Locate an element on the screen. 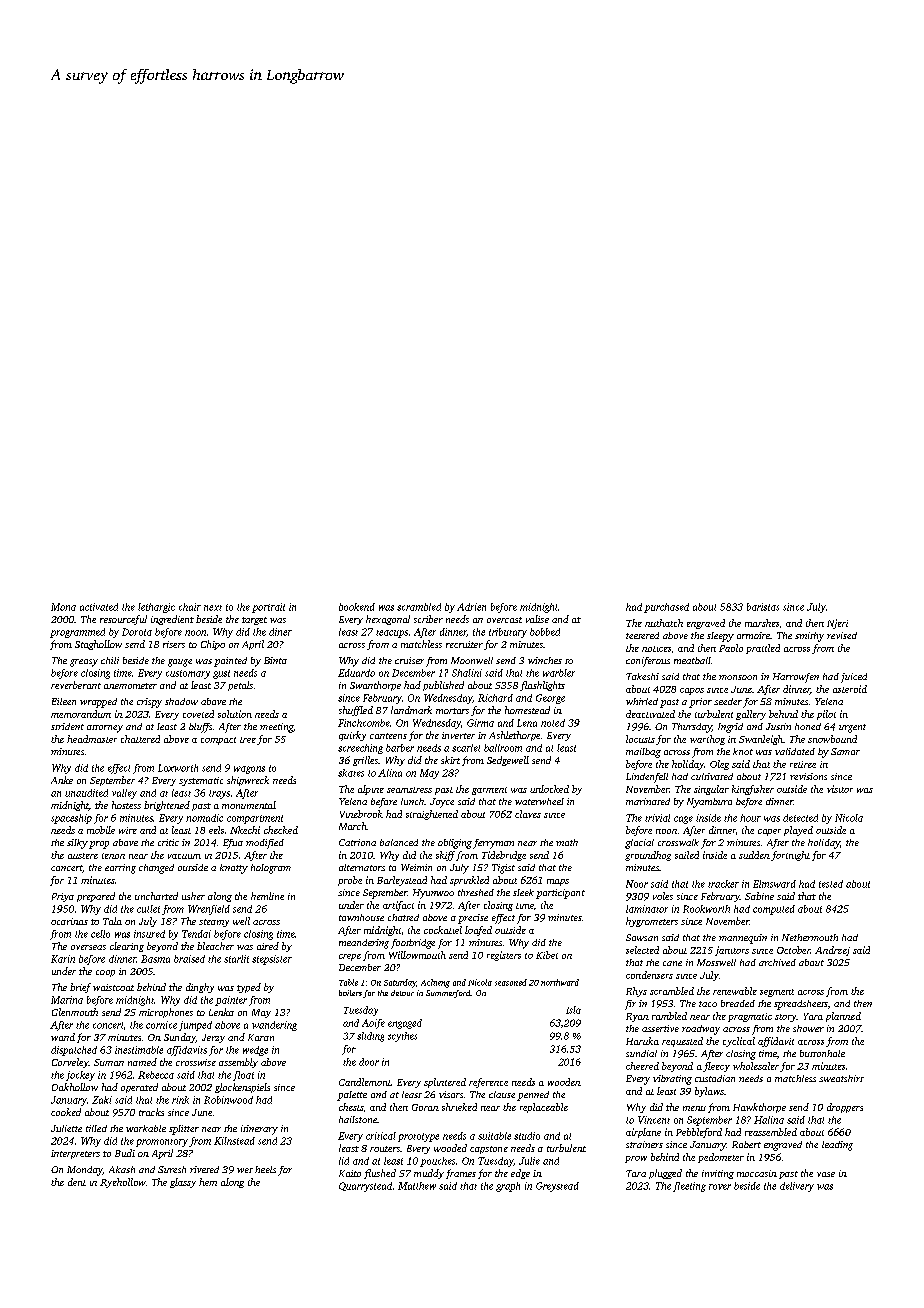 The image size is (924, 1308). Wrenfield is located at coordinates (209, 910).
